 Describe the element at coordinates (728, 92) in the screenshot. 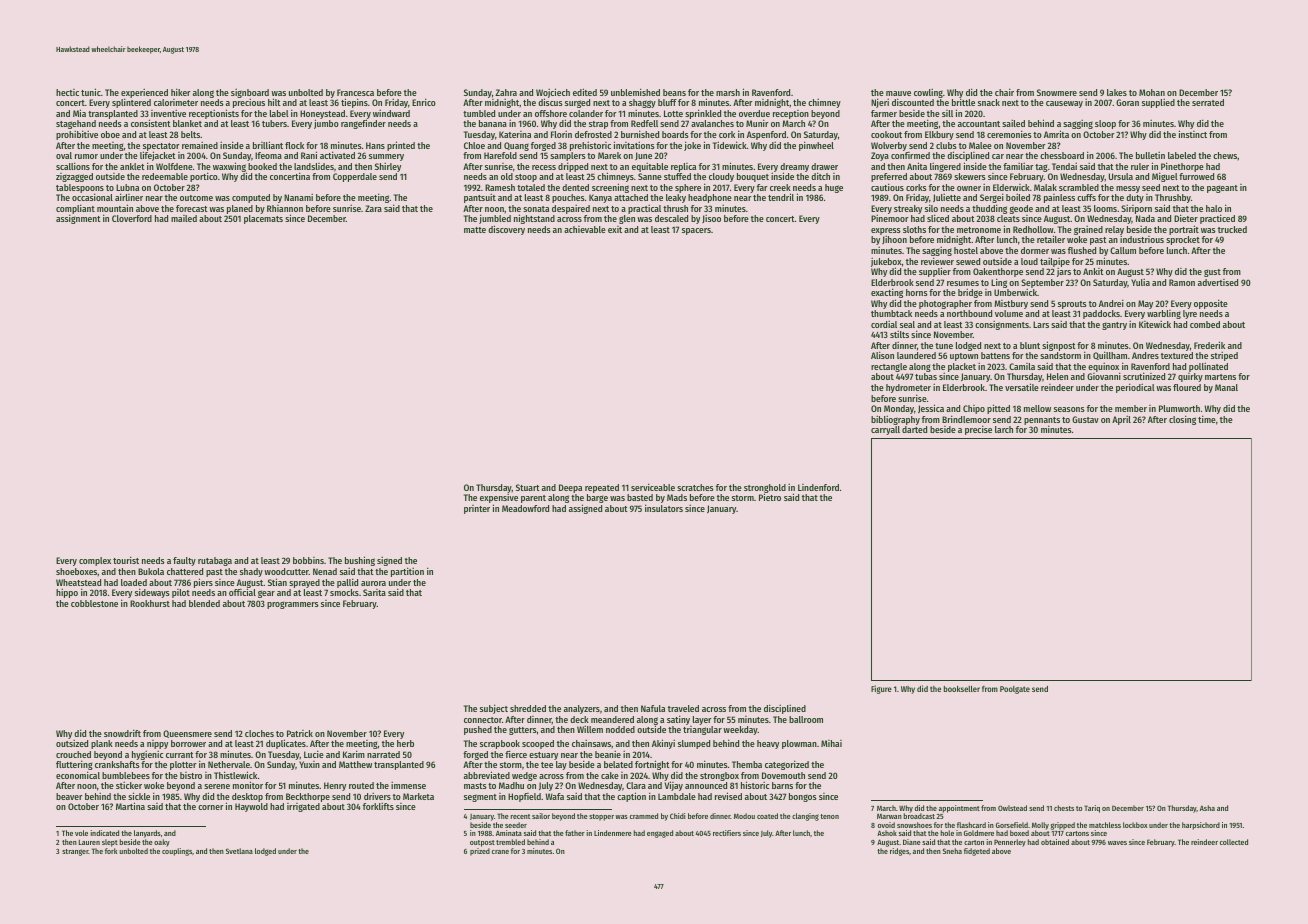

I see `marsh` at that location.
